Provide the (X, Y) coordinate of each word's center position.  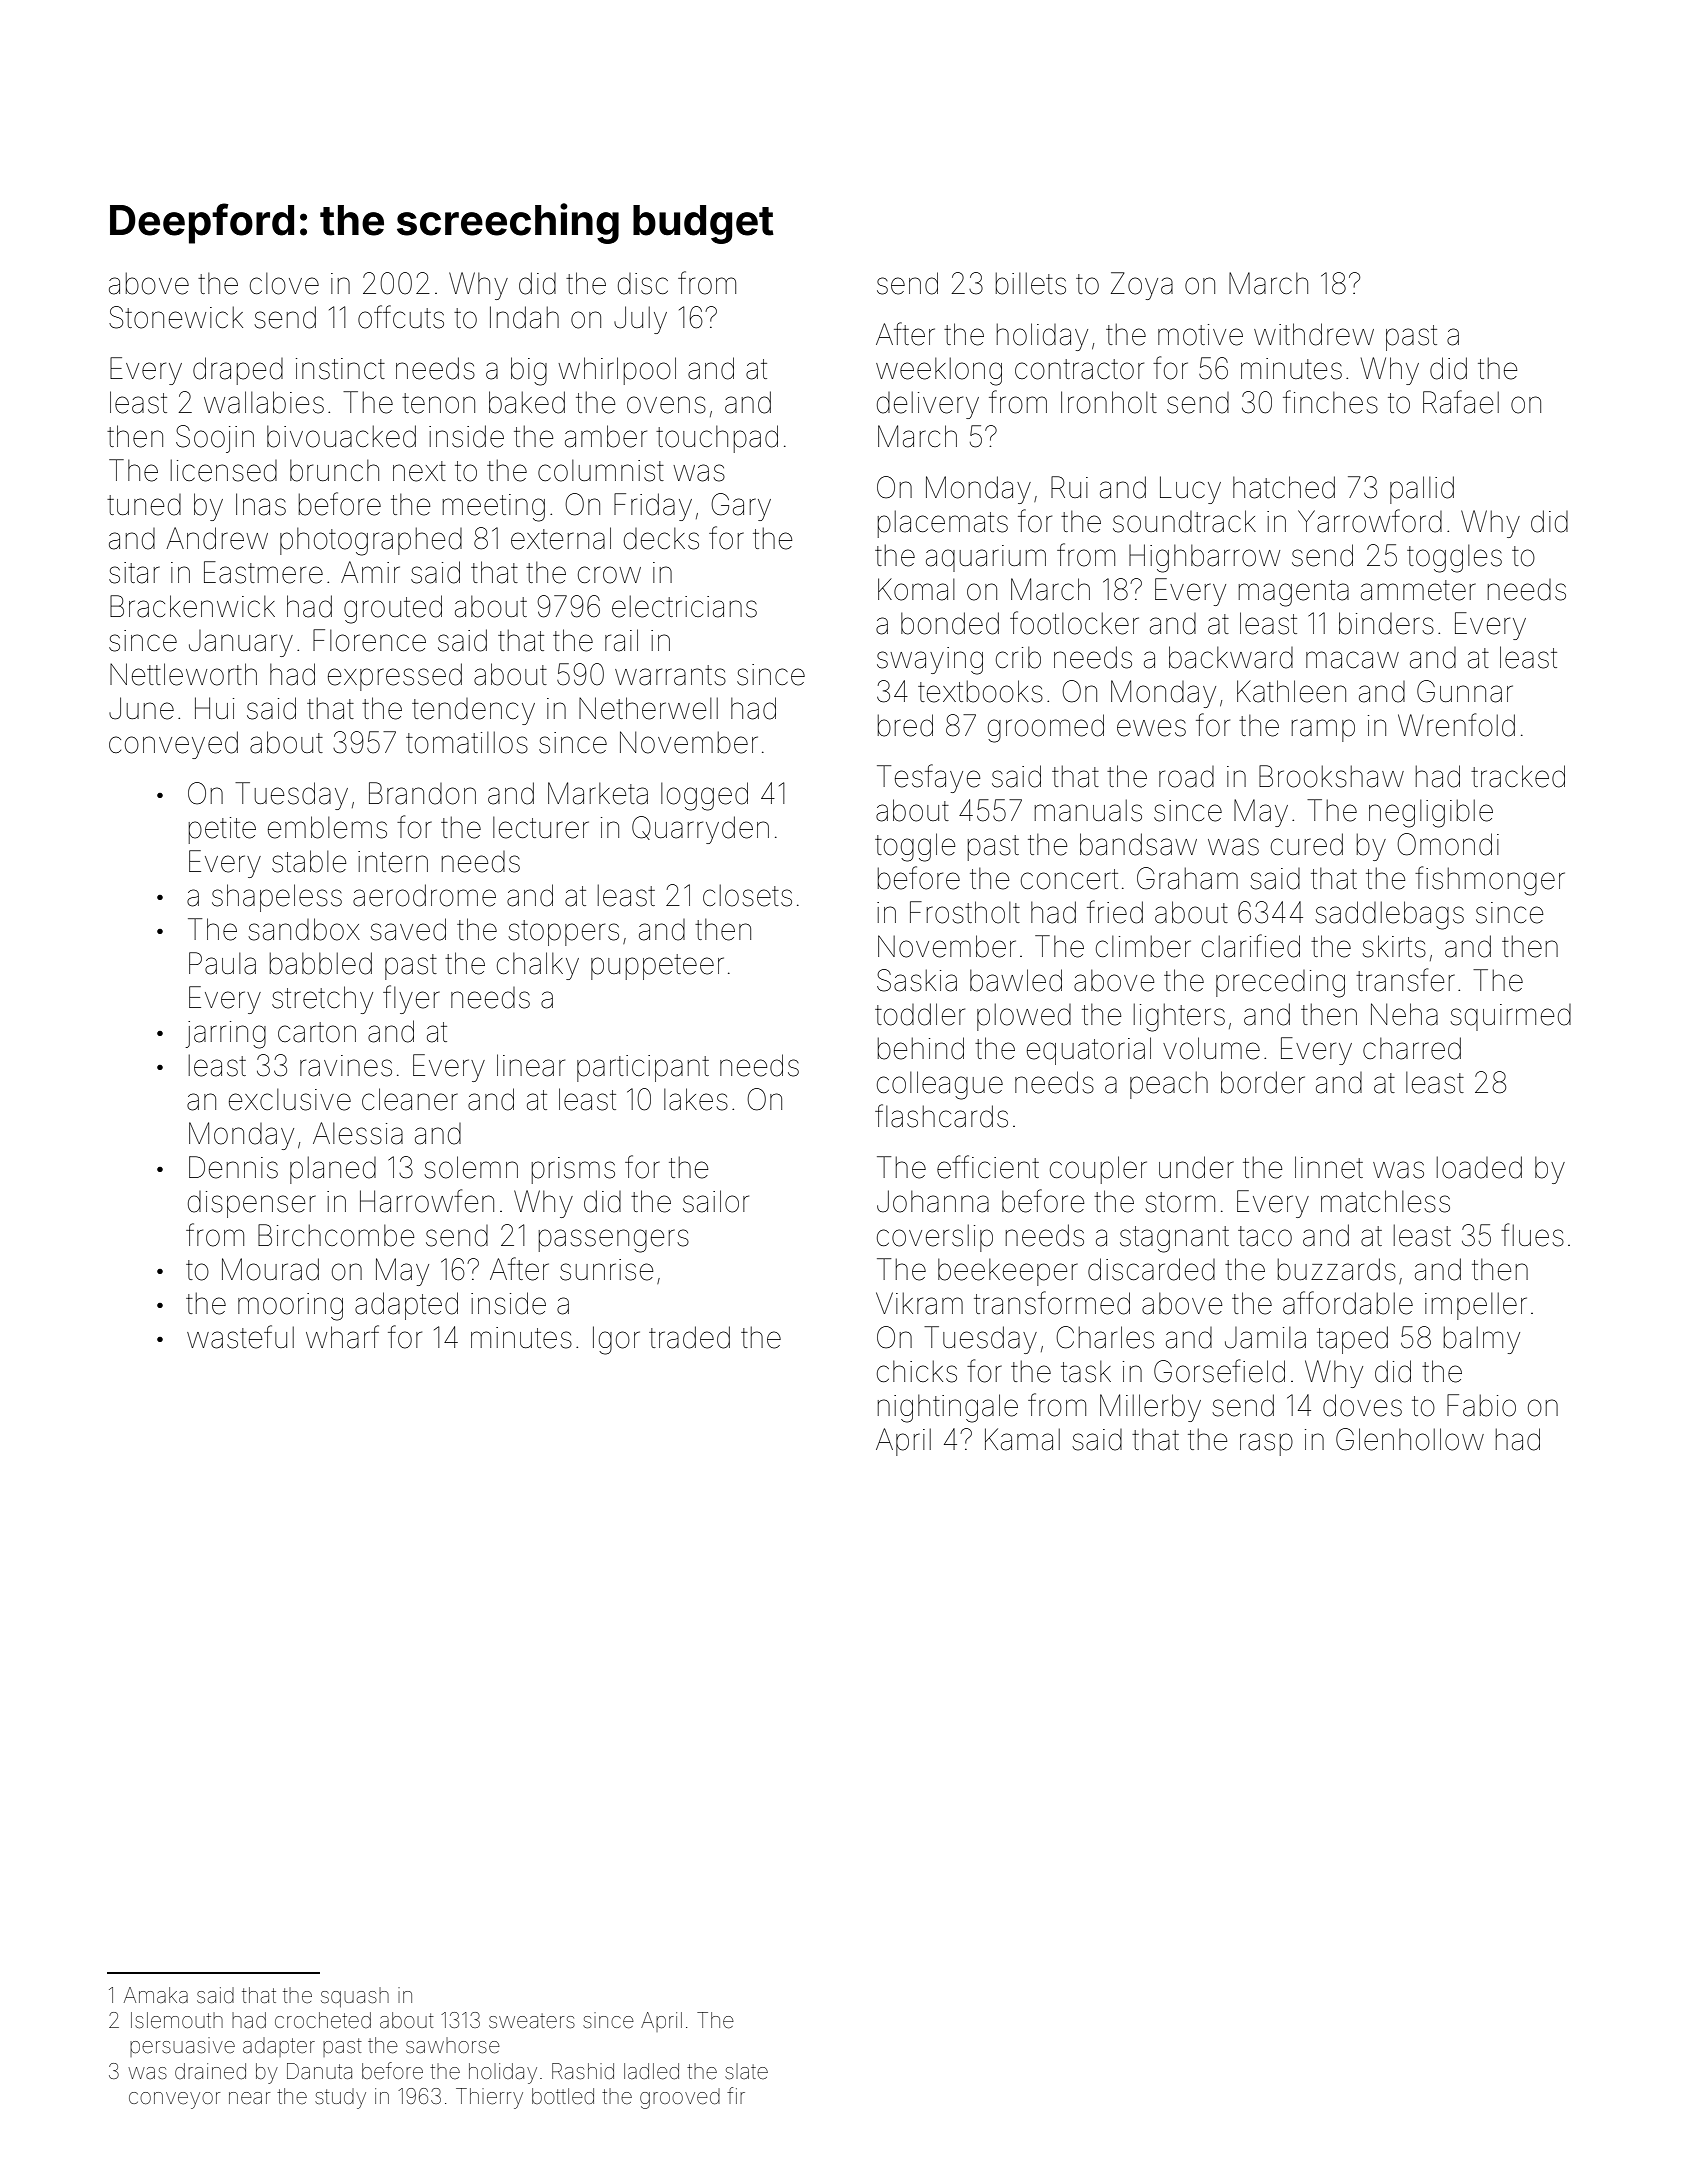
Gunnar (1465, 691)
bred (905, 725)
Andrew (217, 538)
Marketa (598, 793)
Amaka (156, 1995)
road (1186, 777)
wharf (342, 1337)
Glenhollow (1410, 1439)
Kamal (1022, 1439)
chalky (538, 966)
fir (736, 2095)
